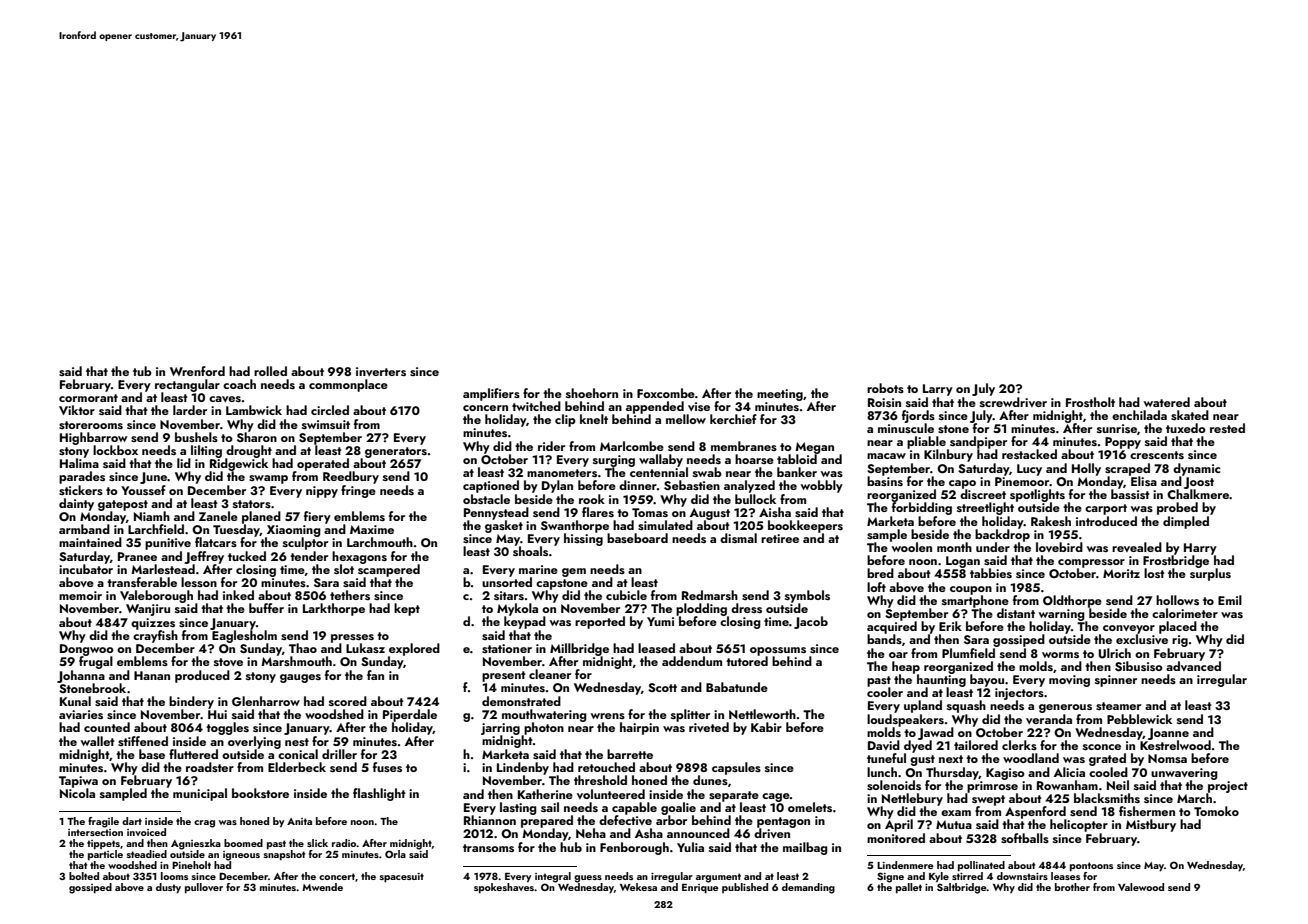  Describe the element at coordinates (76, 504) in the screenshot. I see `dainty` at that location.
